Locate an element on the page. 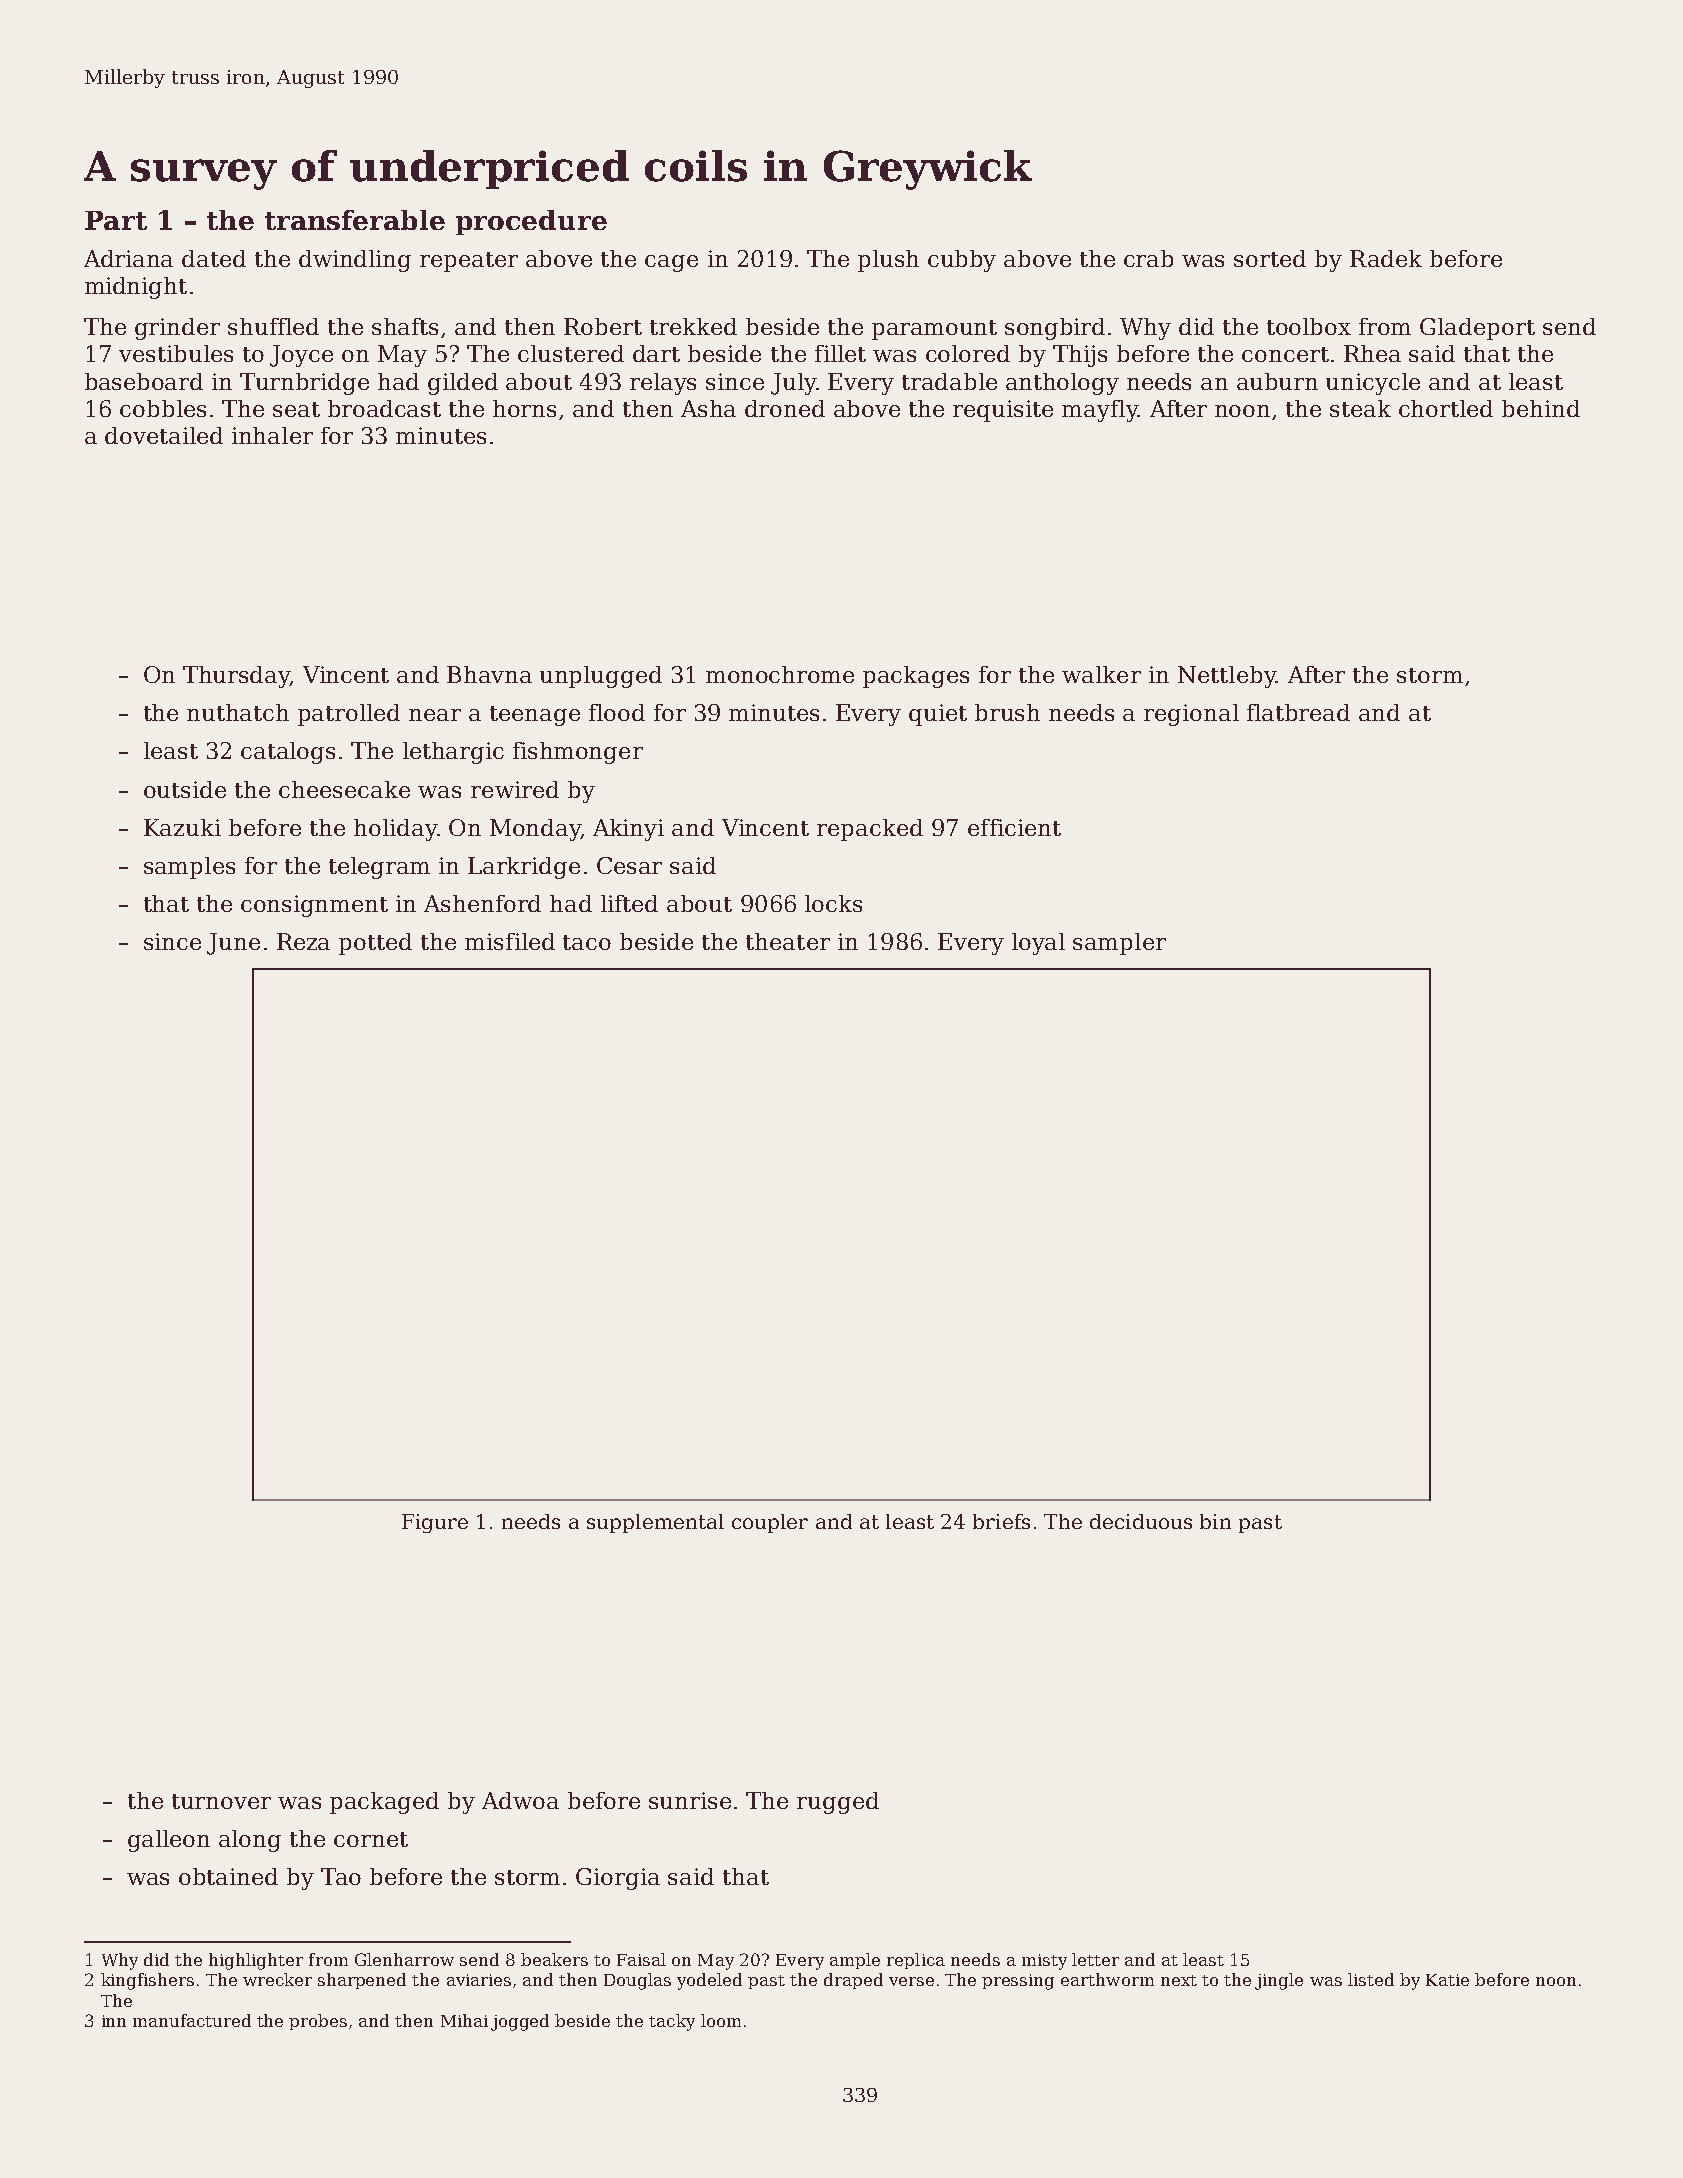 Image resolution: width=1683 pixels, height=2178 pixels. repacked is located at coordinates (870, 830).
